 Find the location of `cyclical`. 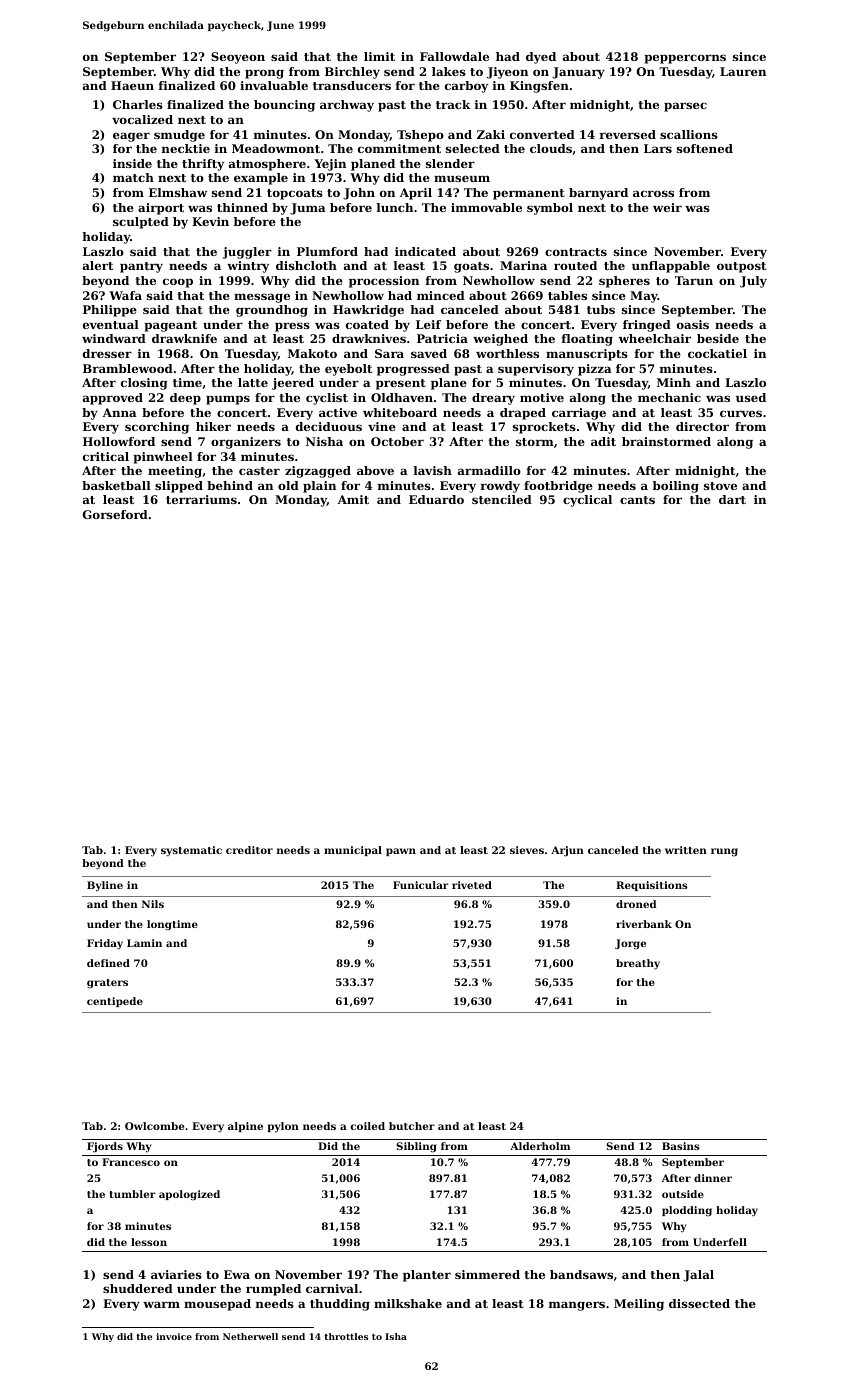

cyclical is located at coordinates (587, 501).
